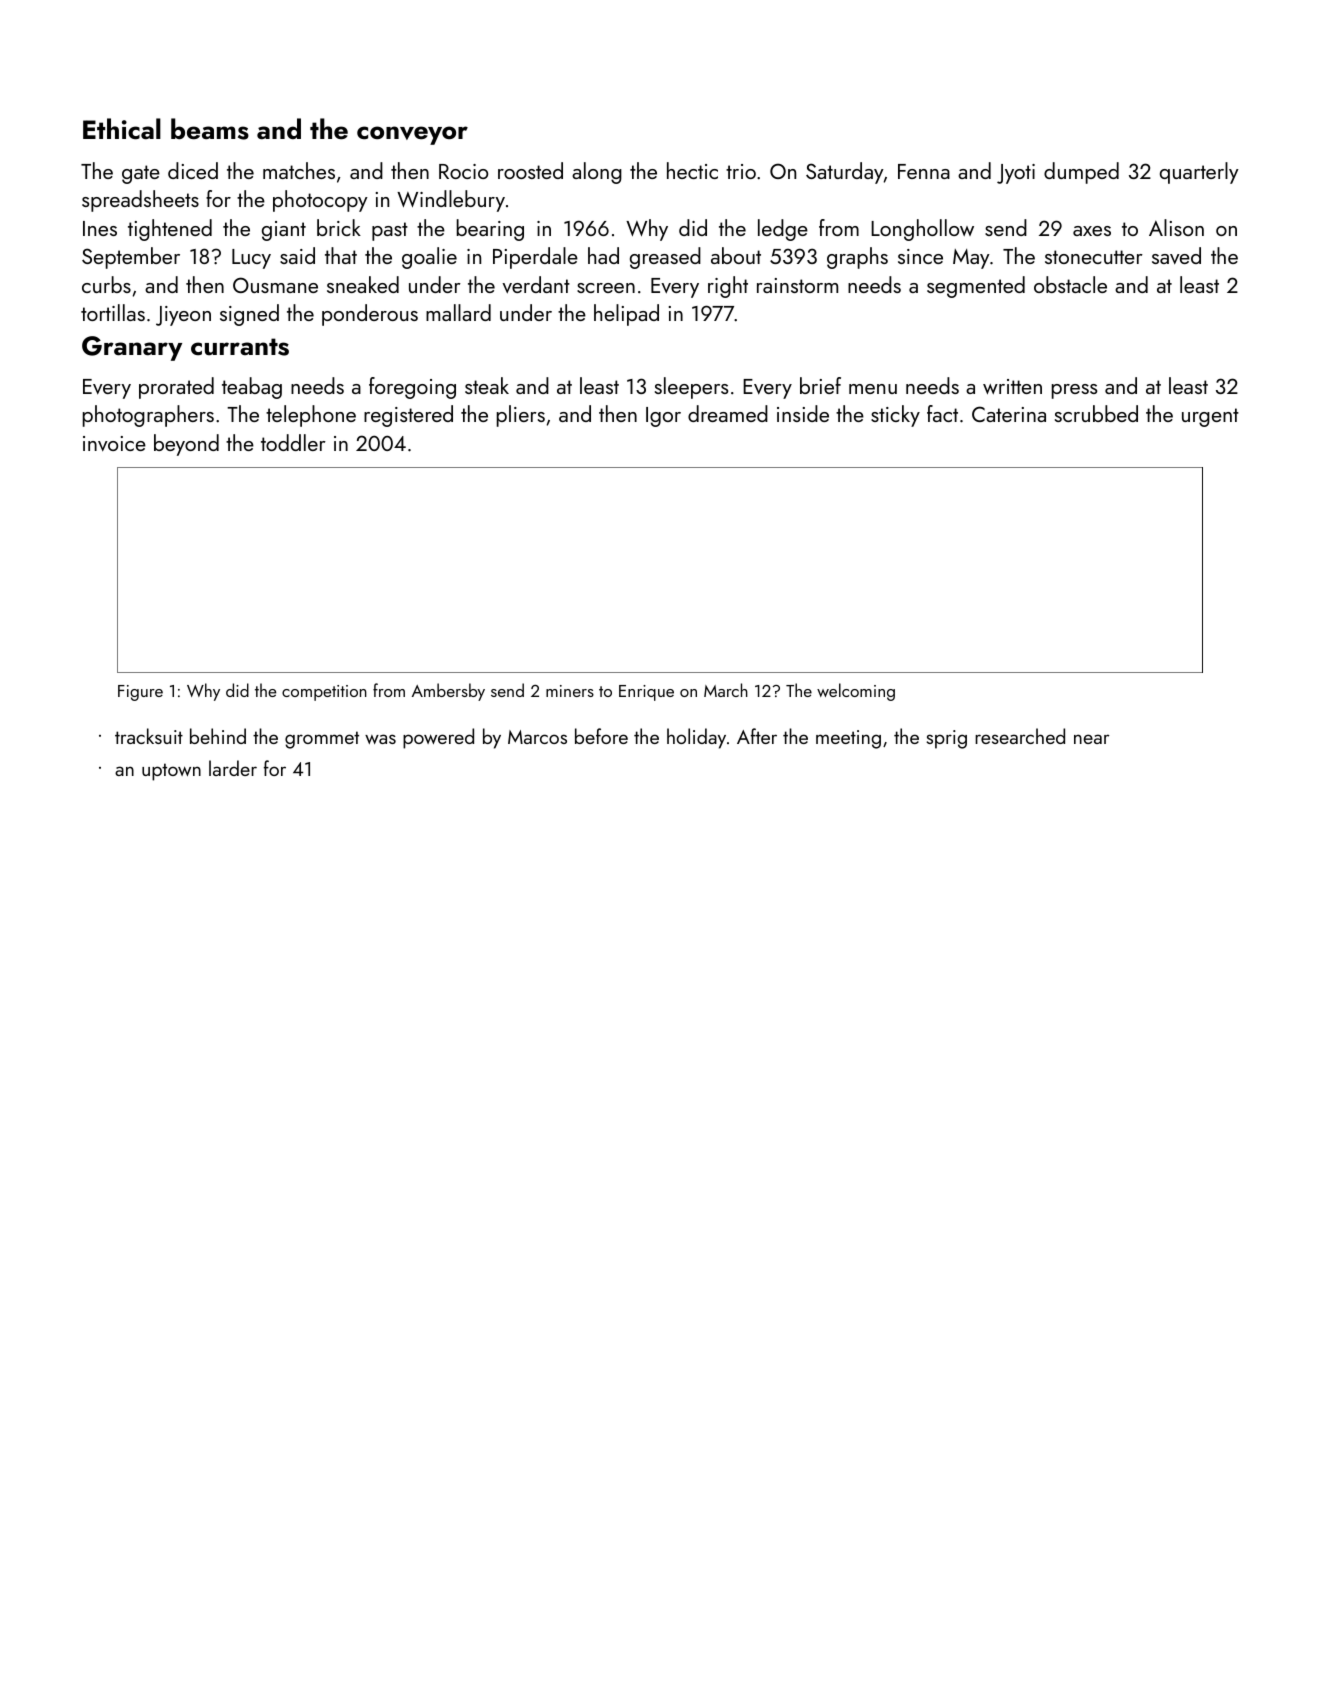 The image size is (1320, 1708). What do you see at coordinates (171, 772) in the image?
I see `uptown` at bounding box center [171, 772].
